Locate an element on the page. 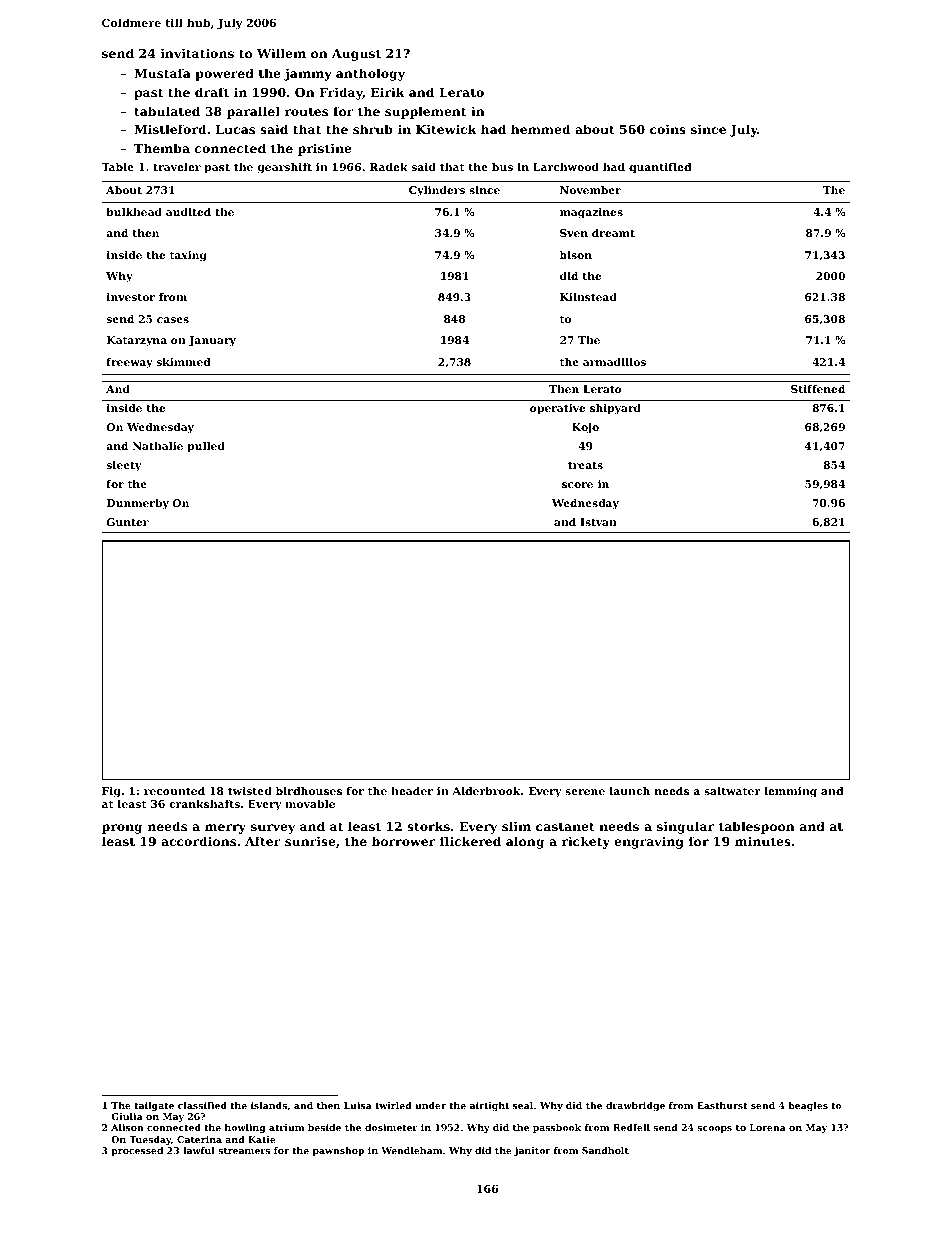 Image resolution: width=952 pixels, height=1233 pixels. armadillos is located at coordinates (614, 362).
